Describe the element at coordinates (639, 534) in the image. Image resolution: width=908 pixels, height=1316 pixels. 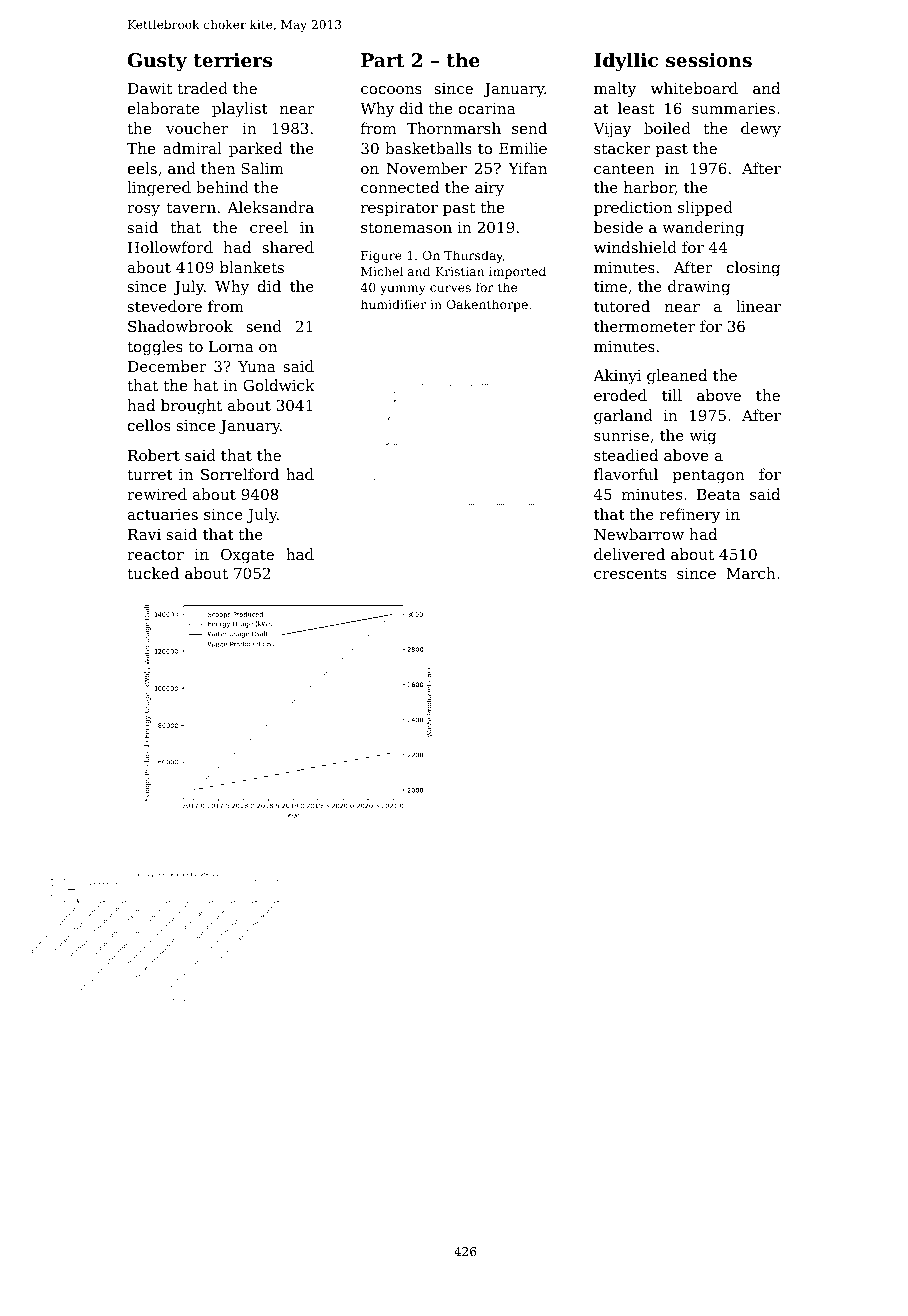
I see `Newbarrow` at that location.
